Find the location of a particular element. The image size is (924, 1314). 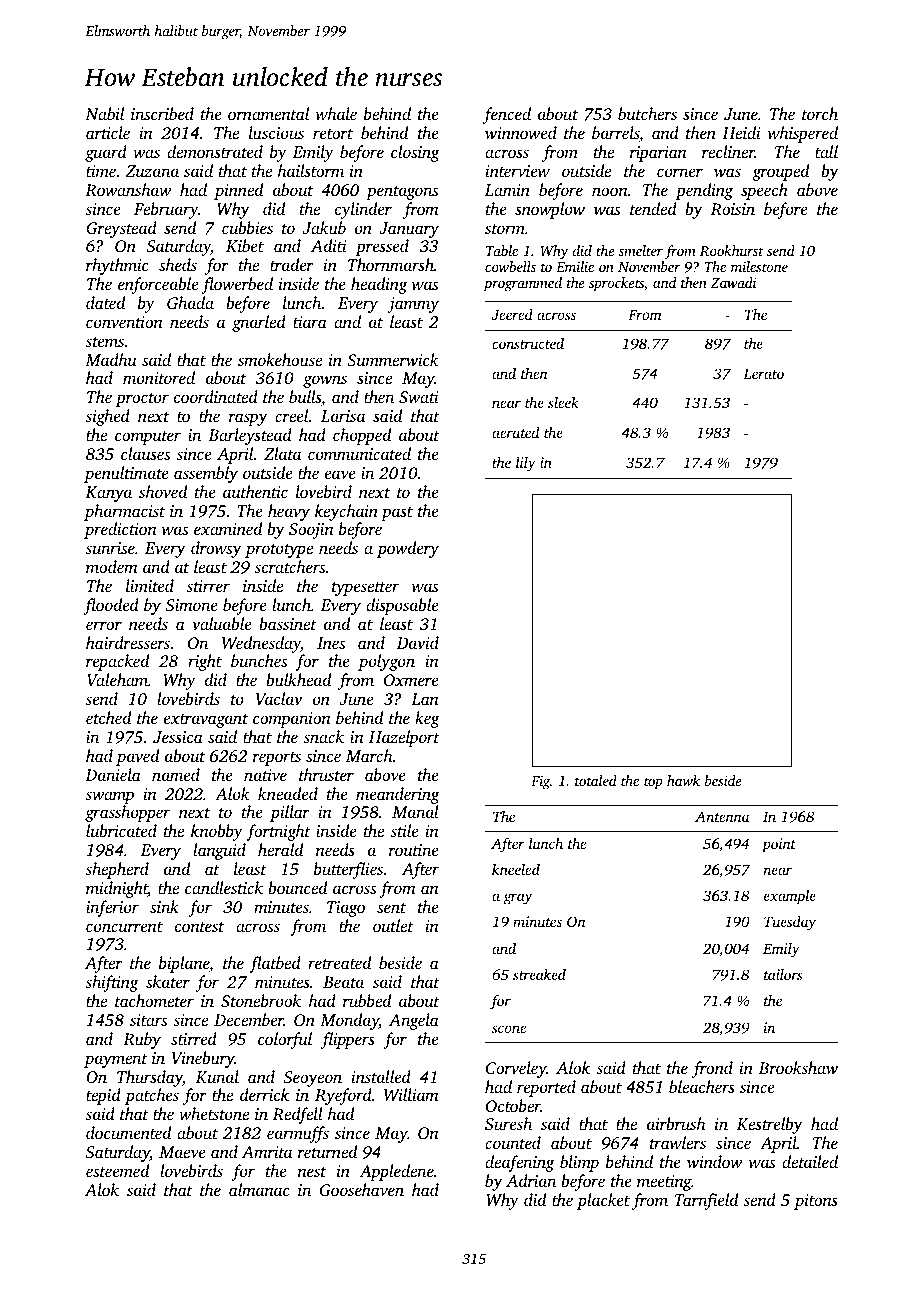

whispered is located at coordinates (802, 134).
